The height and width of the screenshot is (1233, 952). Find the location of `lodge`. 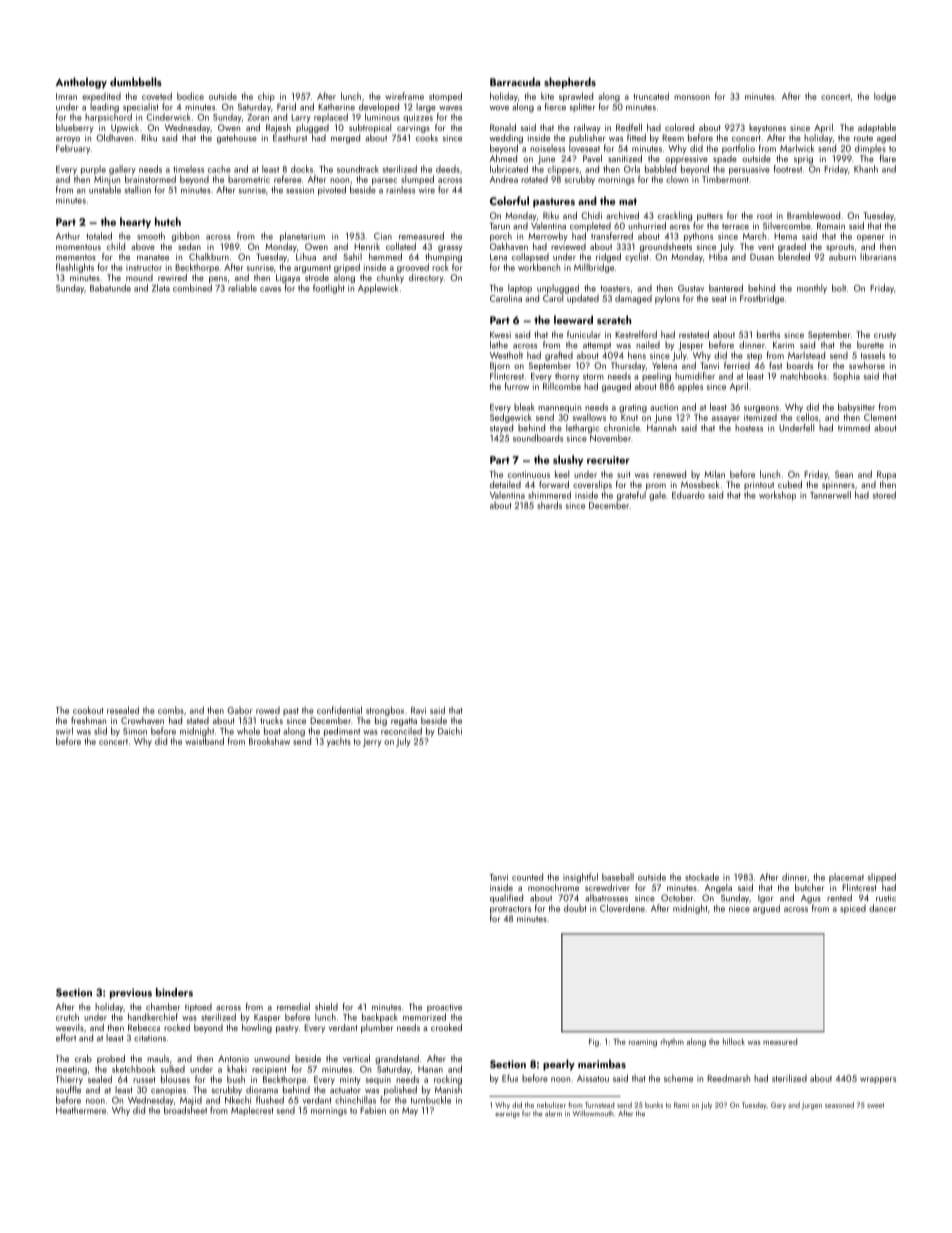

lodge is located at coordinates (885, 97).
